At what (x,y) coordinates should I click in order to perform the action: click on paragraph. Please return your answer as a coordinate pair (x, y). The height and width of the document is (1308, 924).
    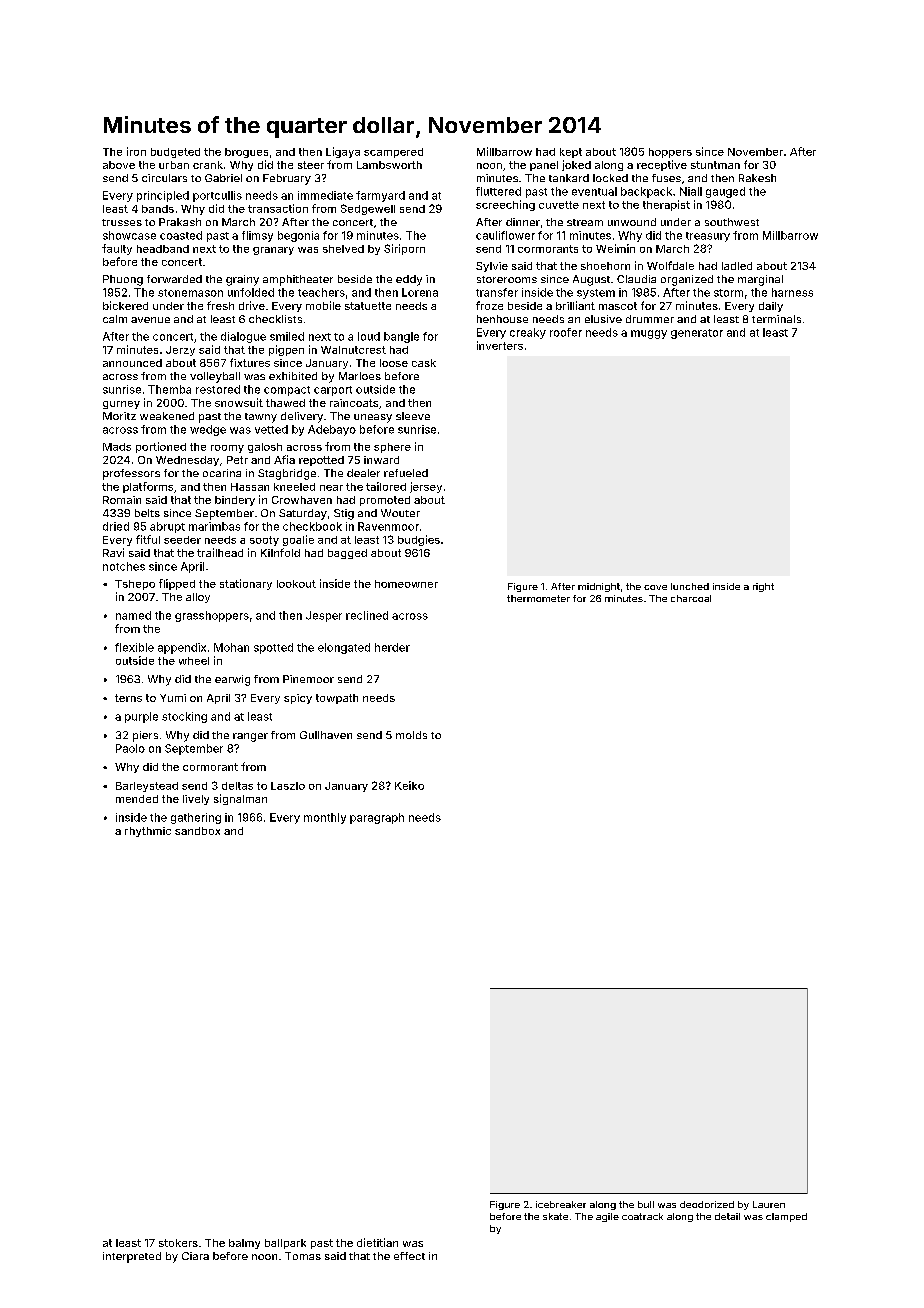
    Looking at the image, I should click on (377, 818).
